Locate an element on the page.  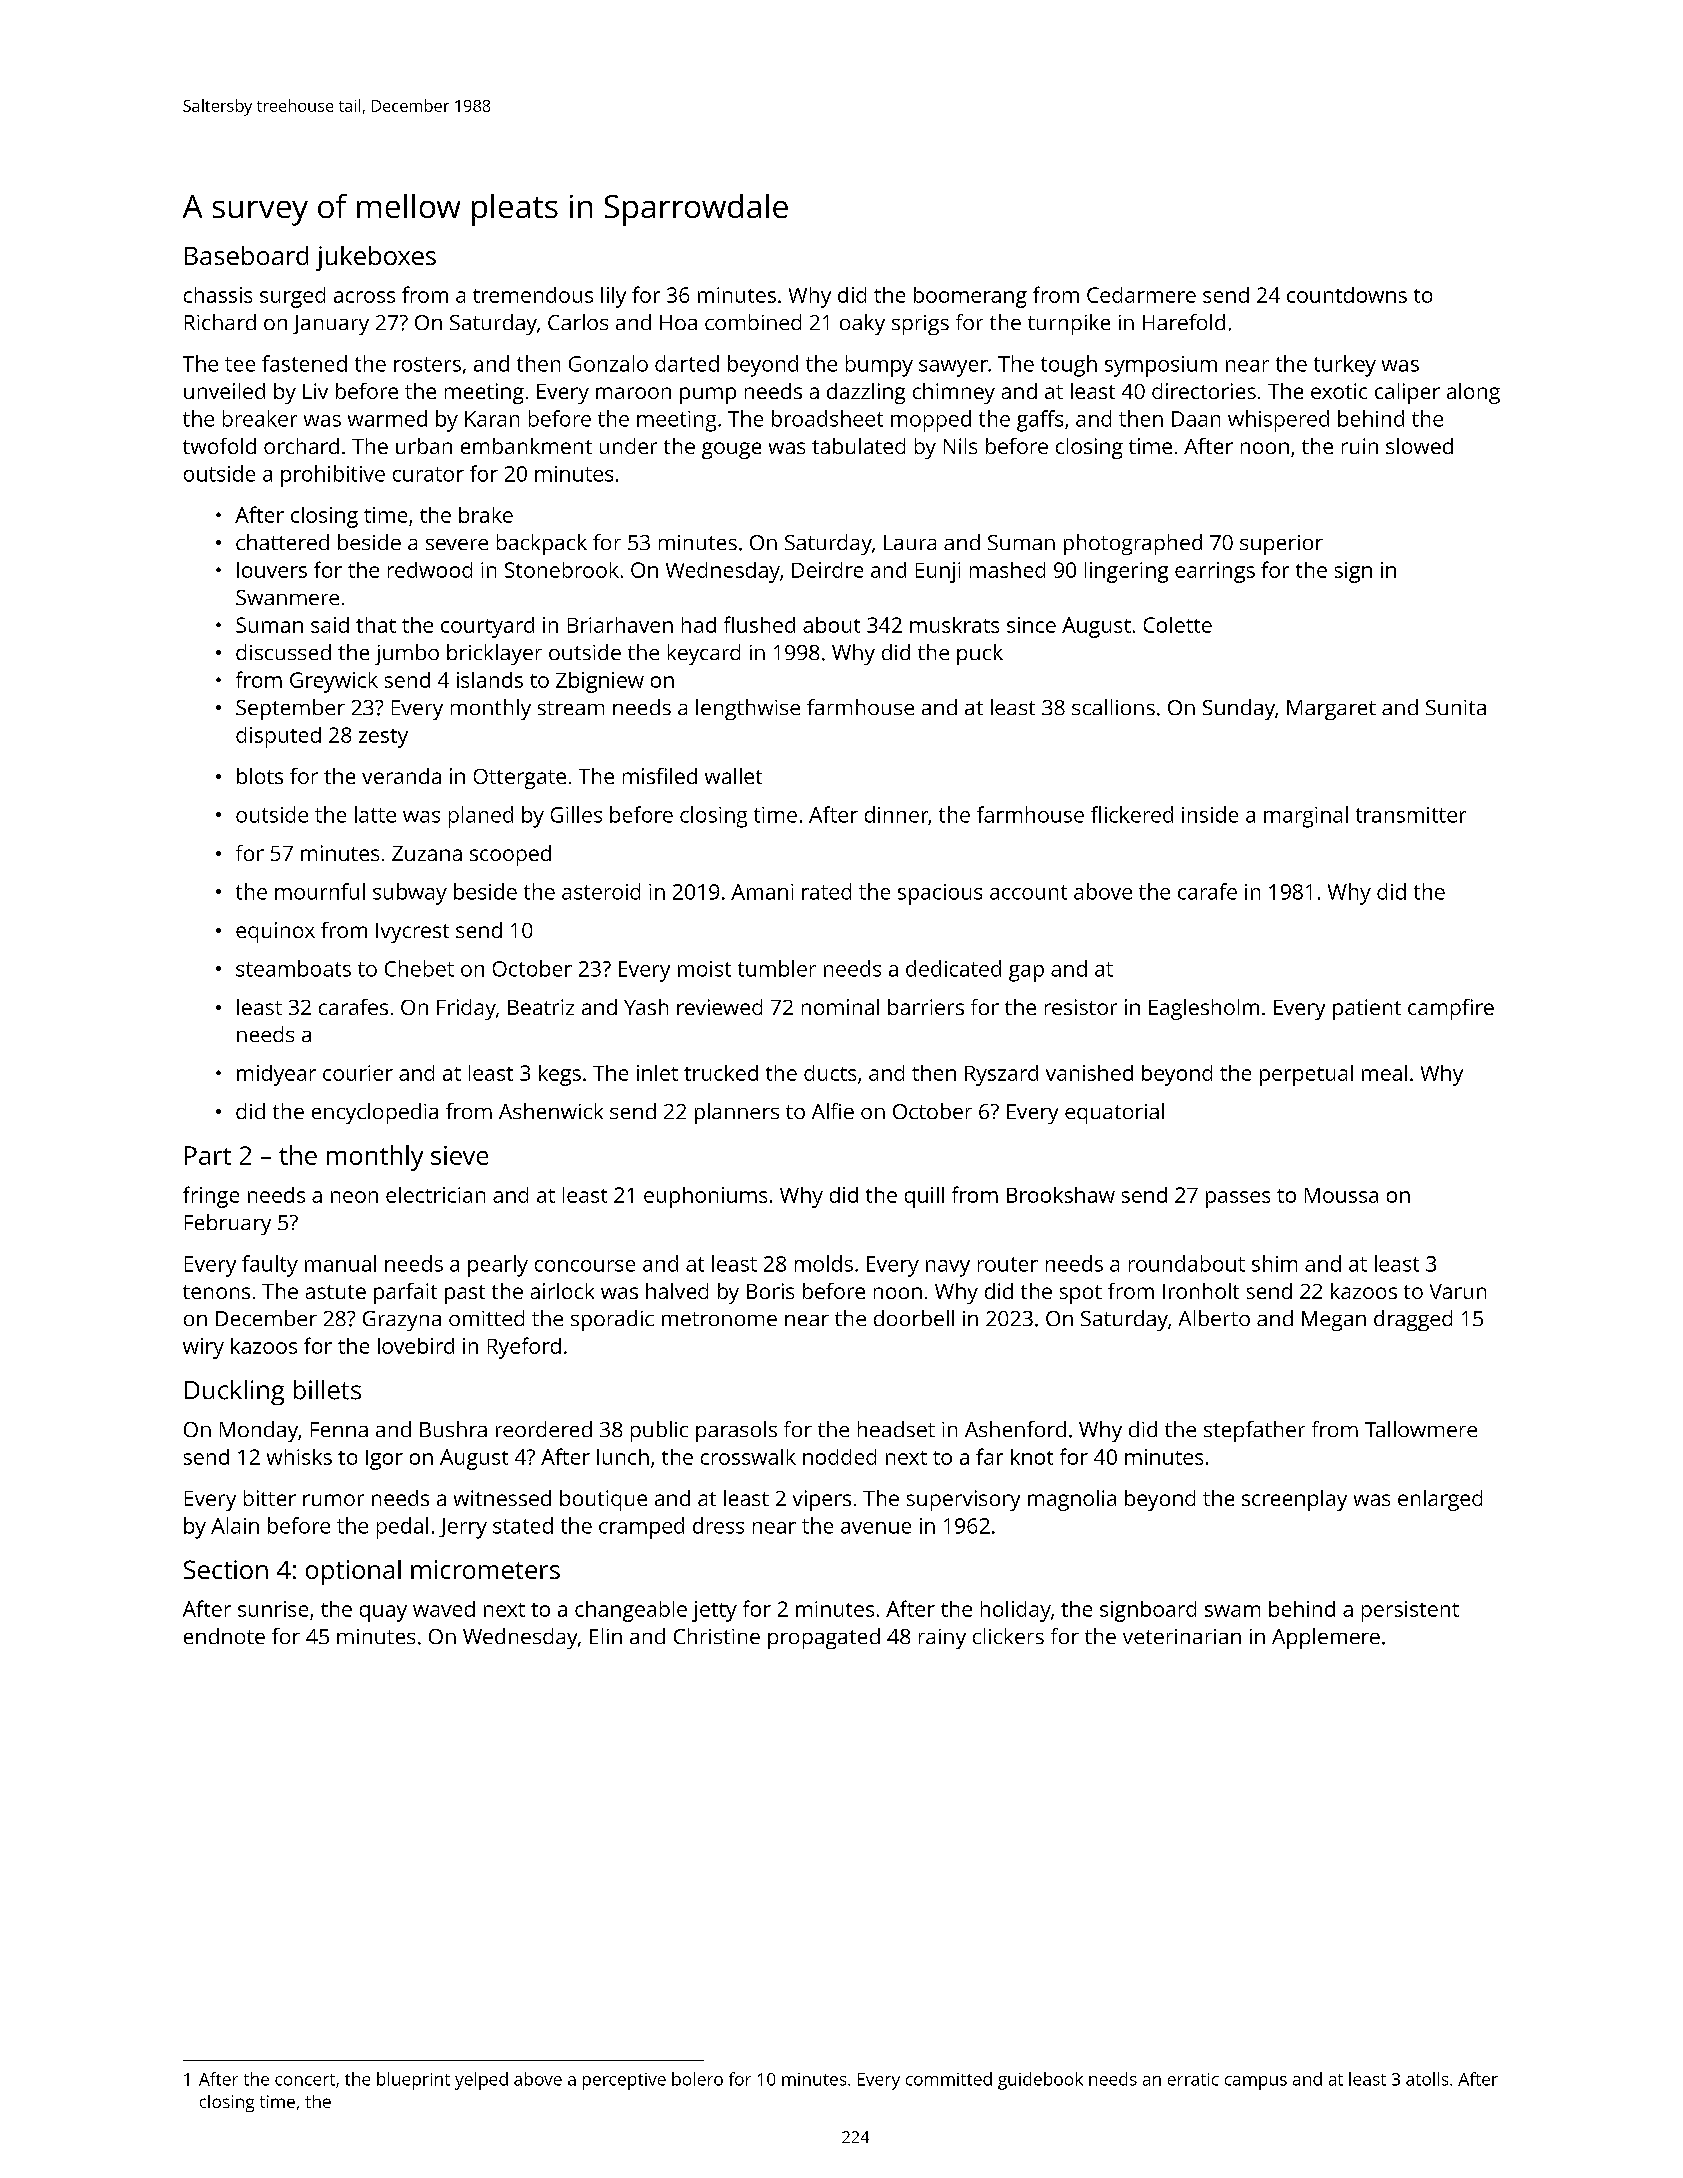
across is located at coordinates (364, 297).
